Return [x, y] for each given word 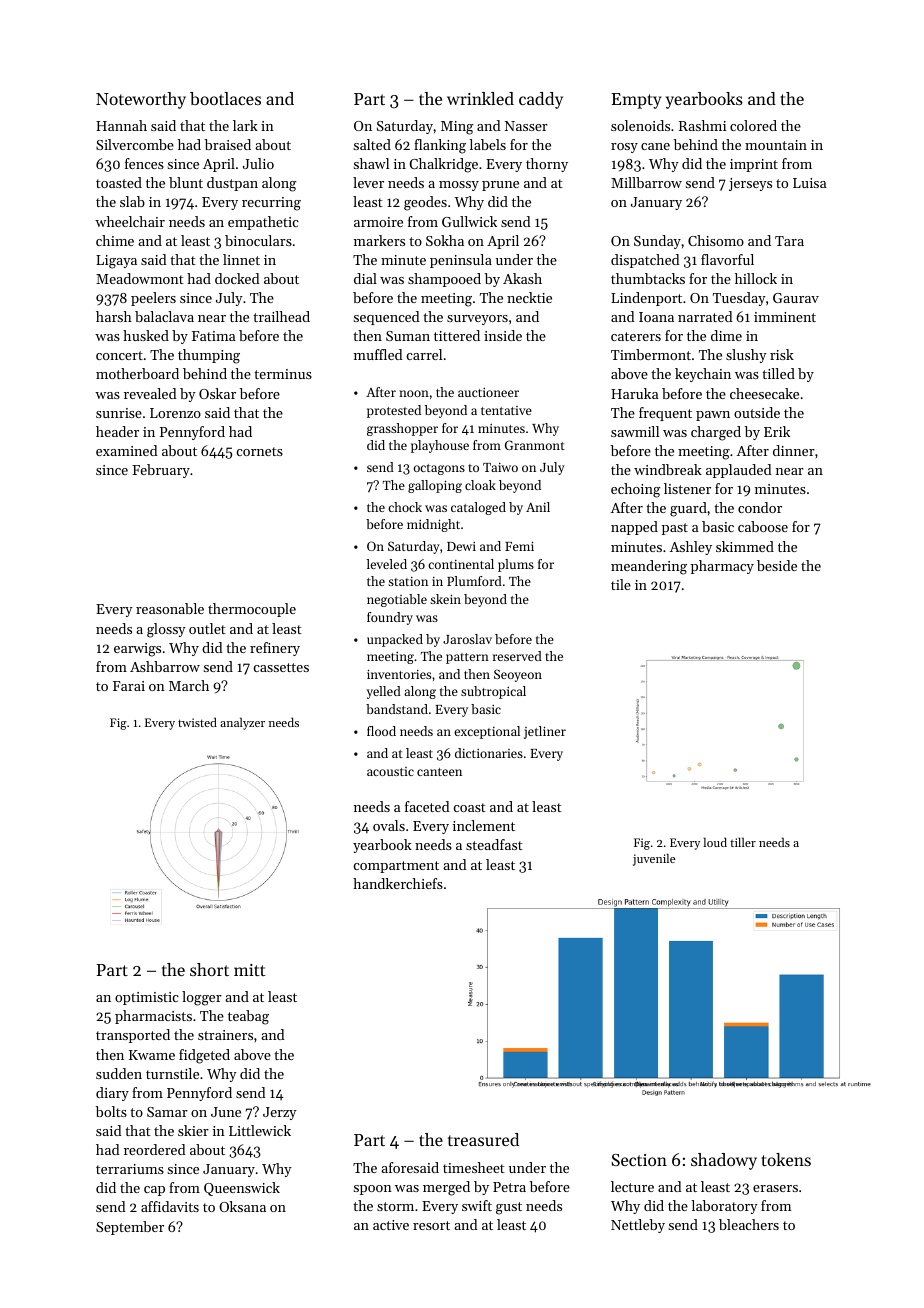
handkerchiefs [398, 883]
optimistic [147, 998]
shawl [371, 163]
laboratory [724, 1207]
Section [639, 1160]
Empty [636, 101]
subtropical [493, 692]
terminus [283, 374]
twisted [197, 722]
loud [715, 842]
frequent [665, 414]
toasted [119, 182]
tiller [743, 842]
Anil [538, 507]
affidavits [170, 1206]
